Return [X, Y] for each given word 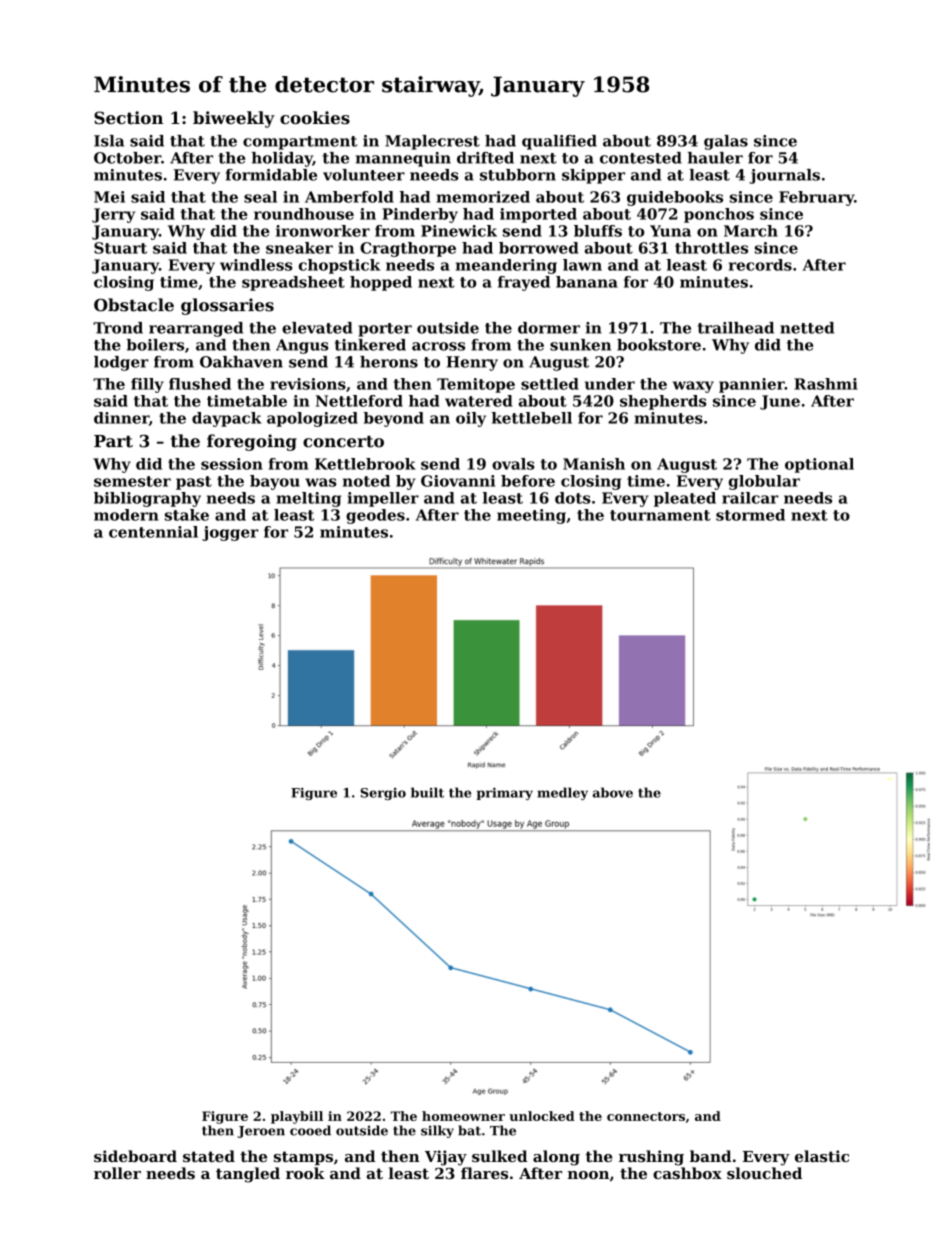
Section [128, 117]
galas [726, 142]
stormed [750, 515]
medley [562, 793]
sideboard [135, 1156]
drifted [485, 158]
